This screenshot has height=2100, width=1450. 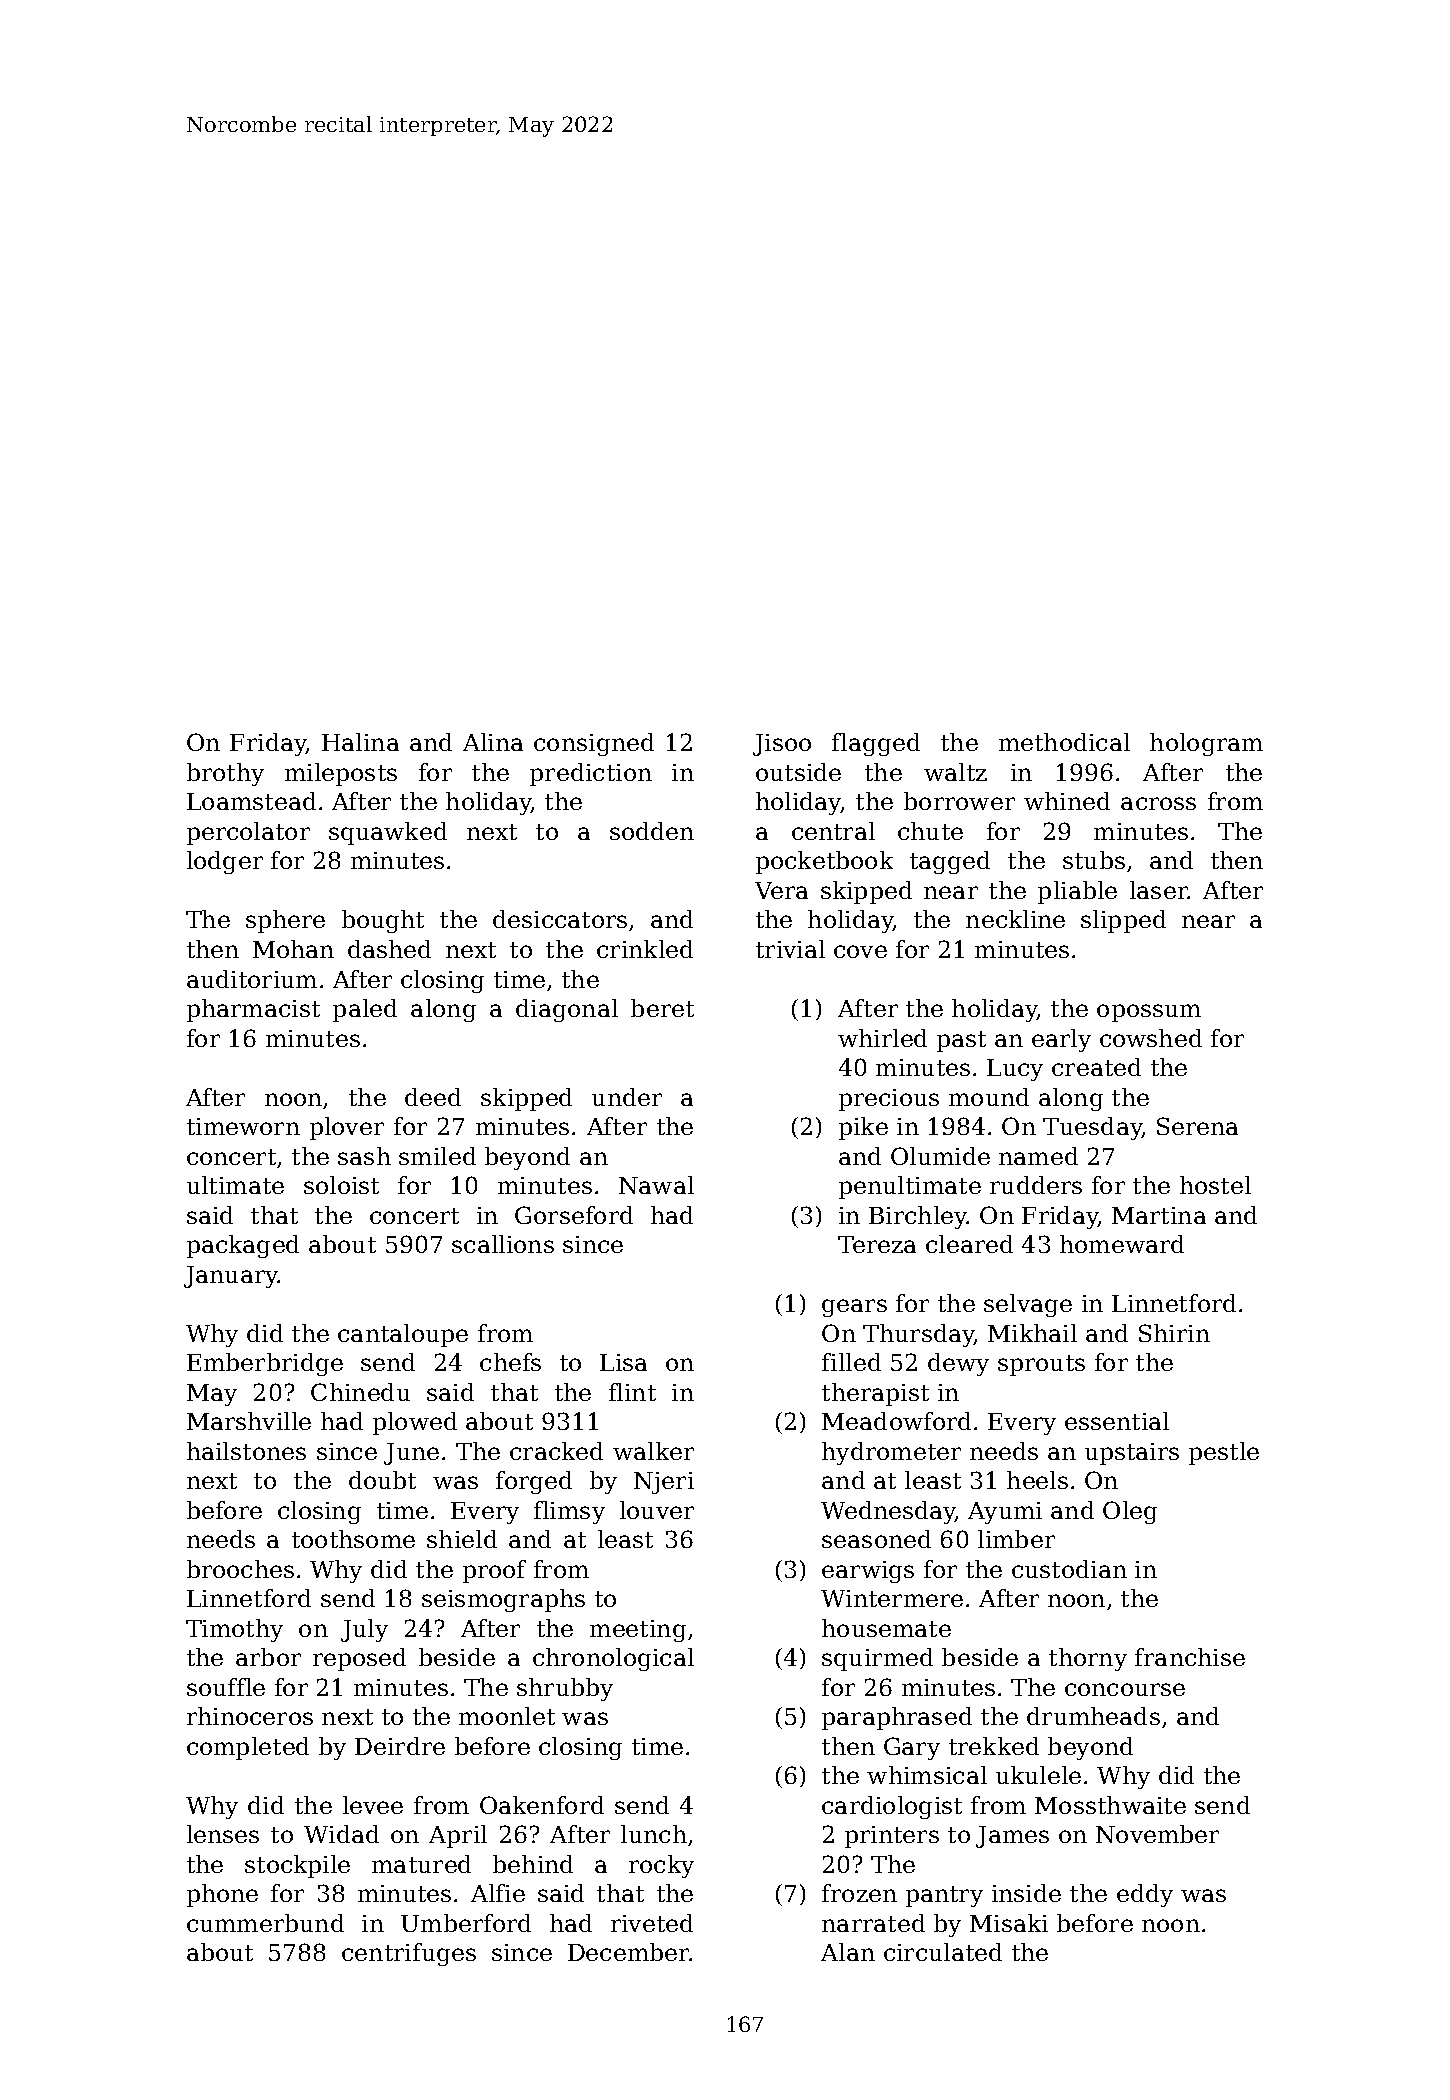 What do you see at coordinates (341, 1185) in the screenshot?
I see `soloist` at bounding box center [341, 1185].
